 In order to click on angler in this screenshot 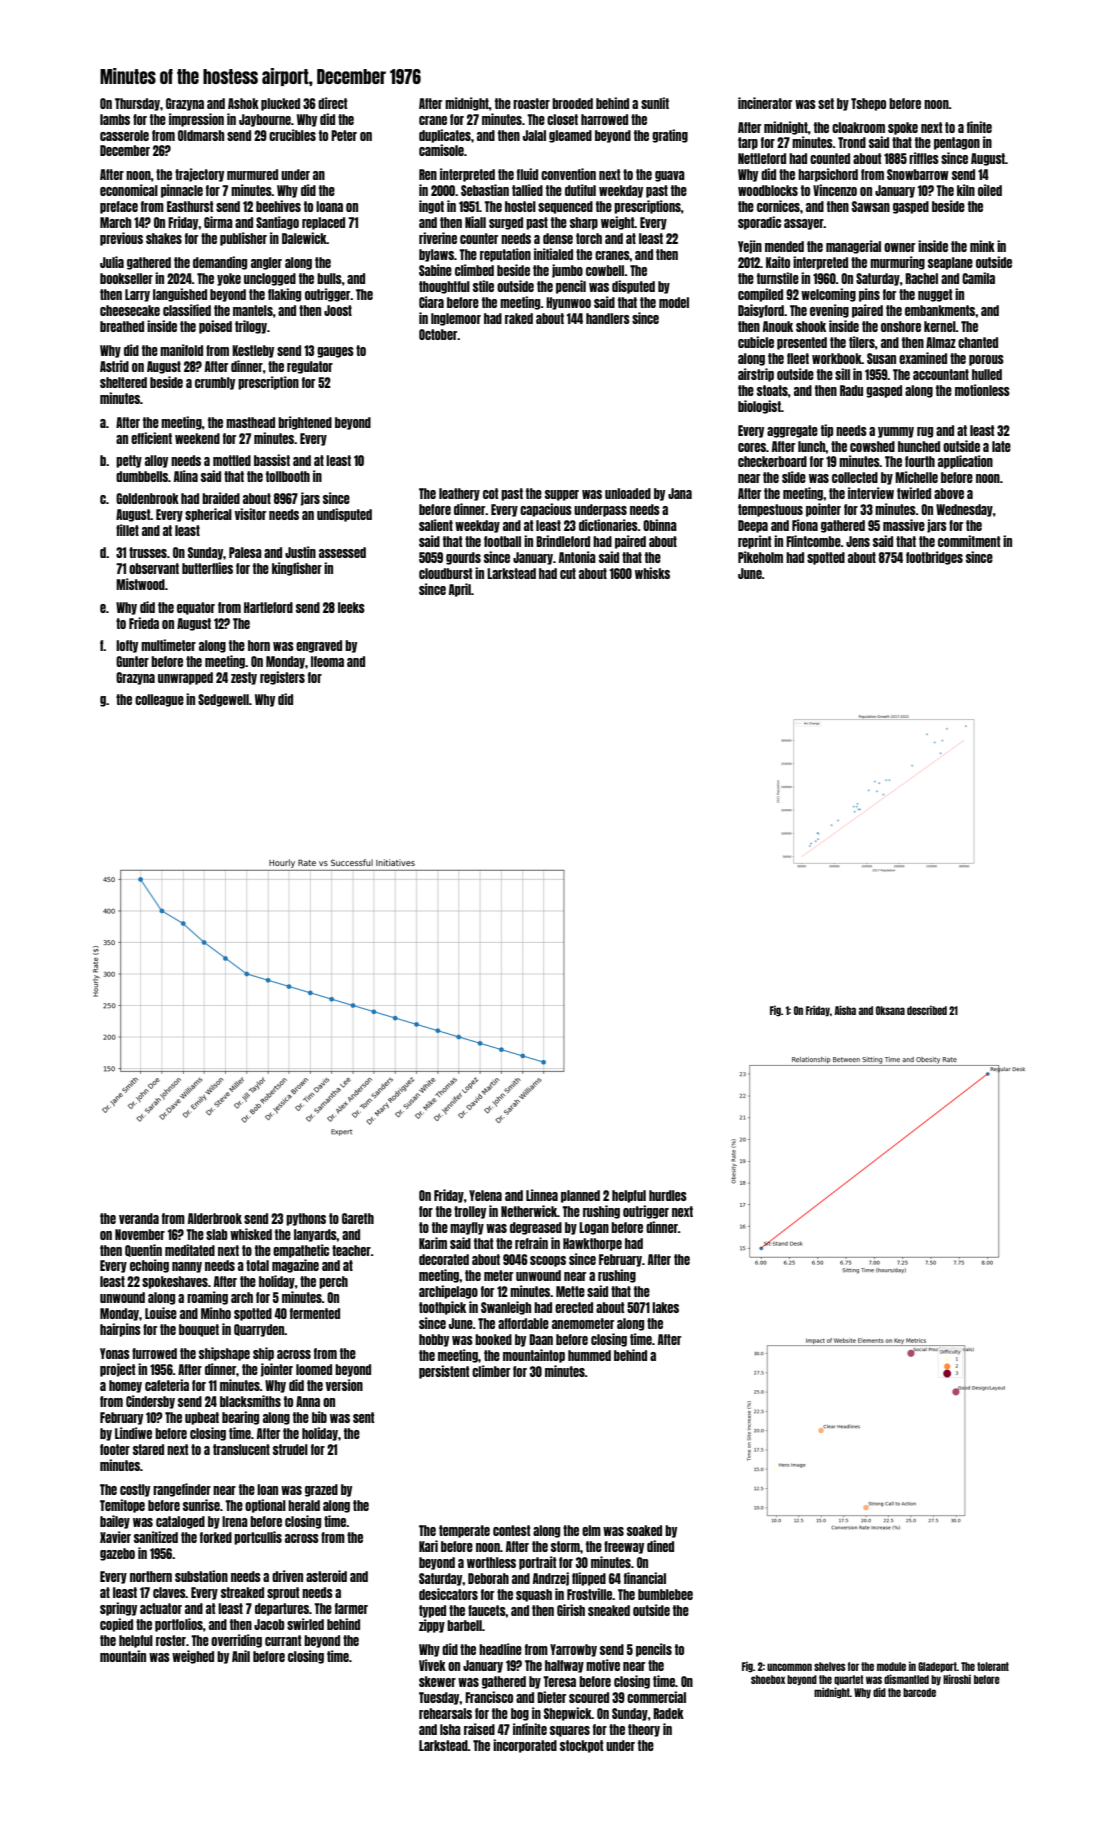, I will do `click(266, 263)`.
